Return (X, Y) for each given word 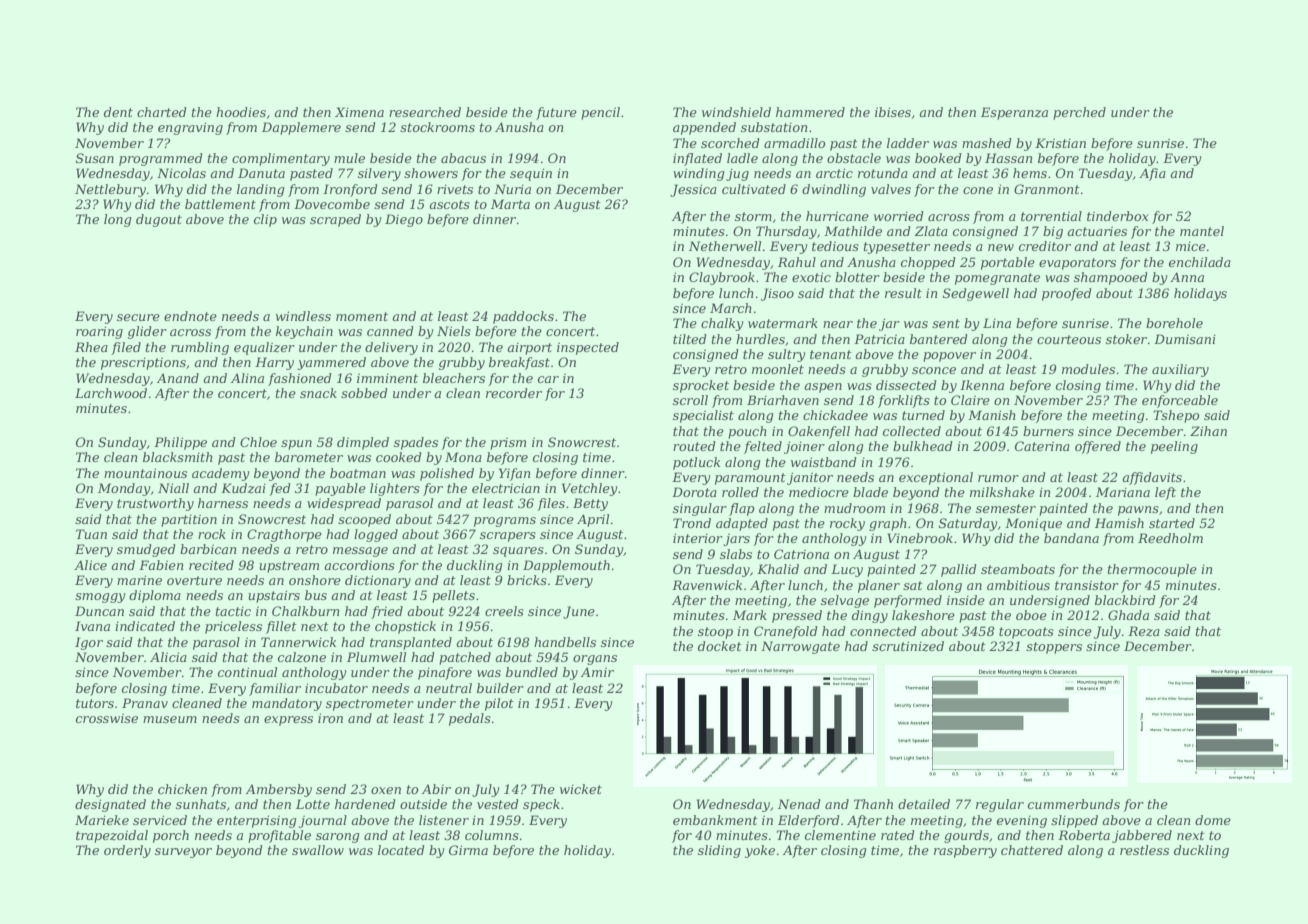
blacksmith (178, 457)
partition (189, 520)
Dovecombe (332, 204)
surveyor (183, 853)
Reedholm (1170, 538)
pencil (600, 113)
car (548, 379)
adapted (742, 524)
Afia (1152, 174)
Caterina (1042, 446)
